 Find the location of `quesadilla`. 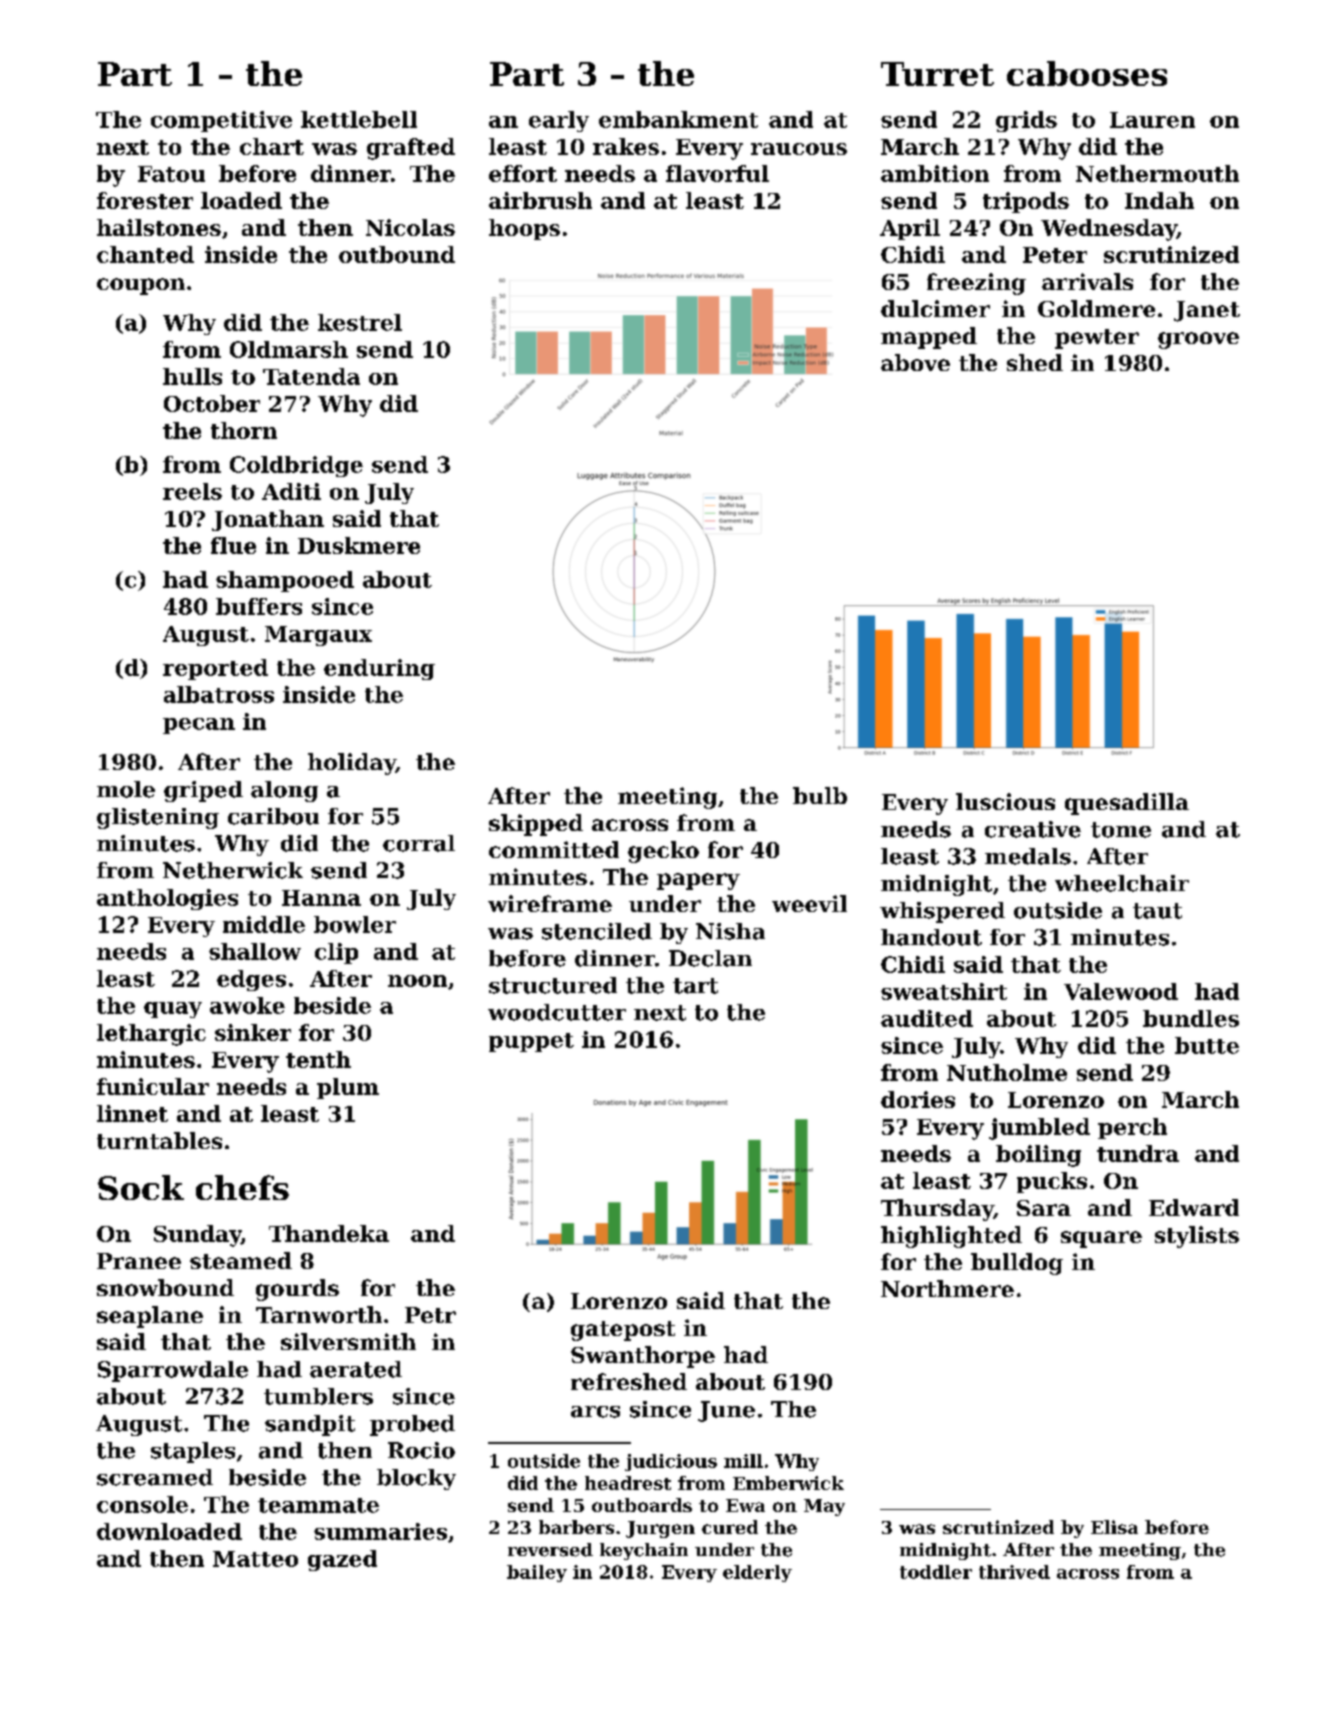

quesadilla is located at coordinates (1127, 804).
